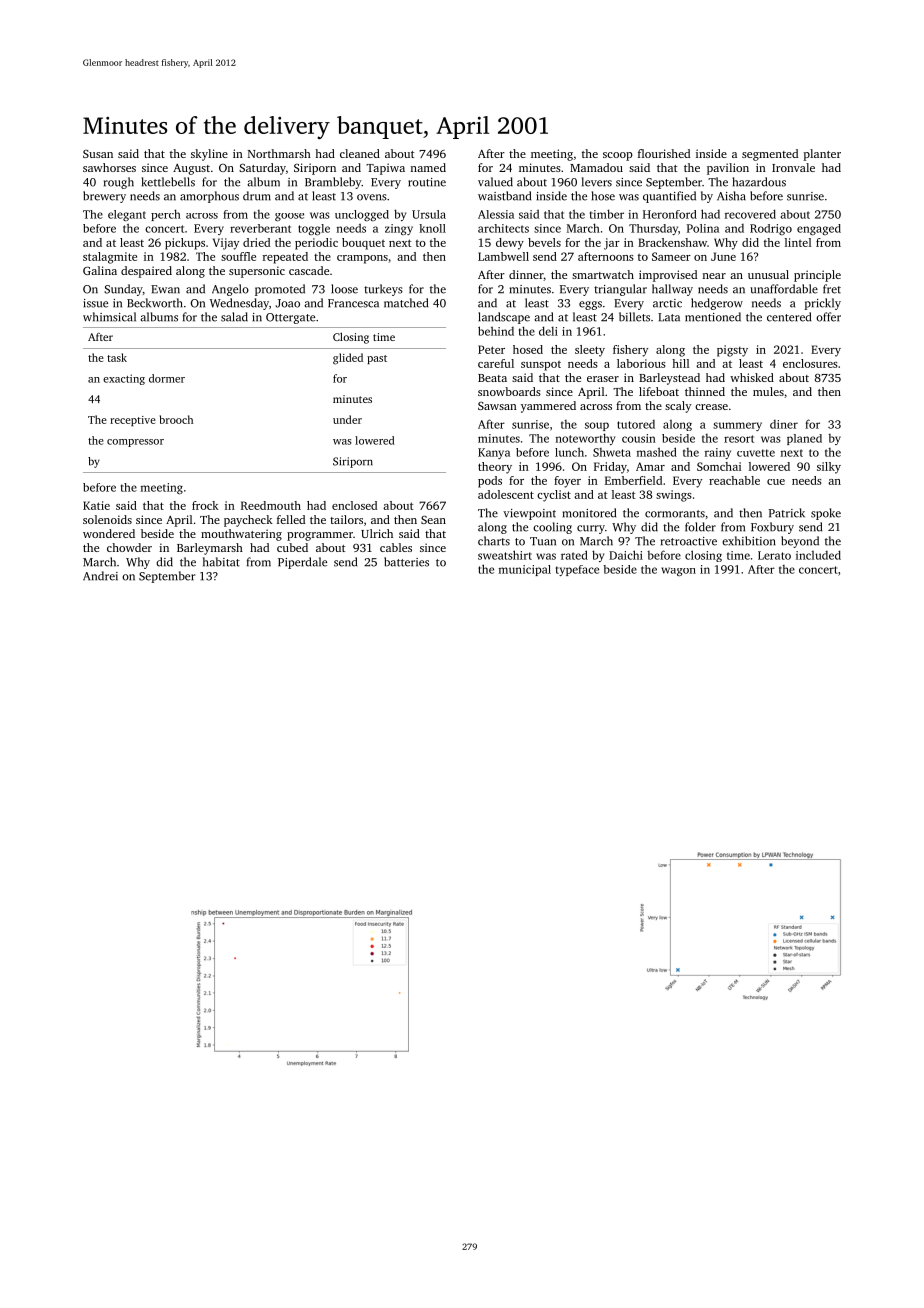  What do you see at coordinates (543, 541) in the document?
I see `Tuan` at bounding box center [543, 541].
